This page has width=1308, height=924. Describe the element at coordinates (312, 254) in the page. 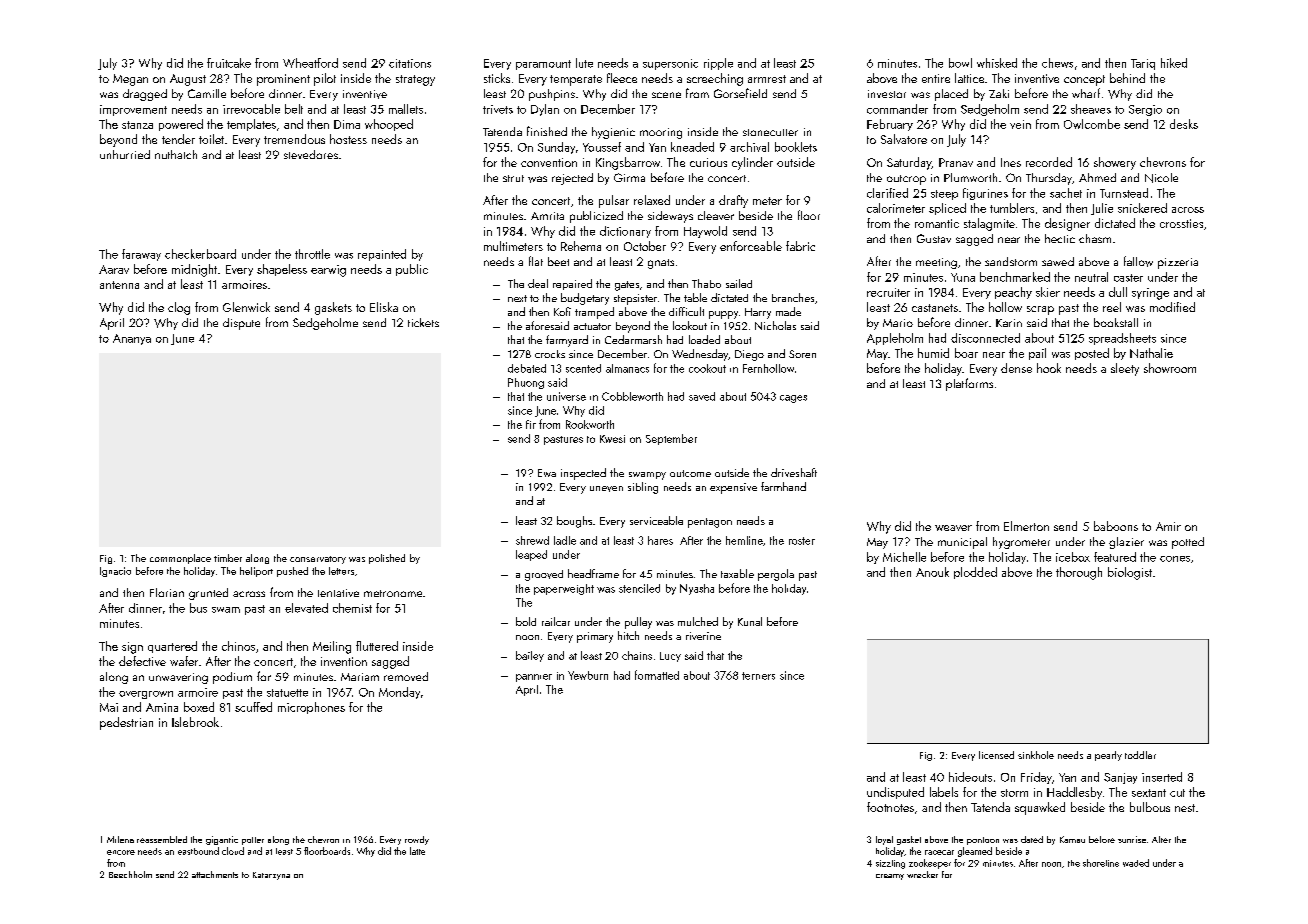

I see `throttle` at that location.
